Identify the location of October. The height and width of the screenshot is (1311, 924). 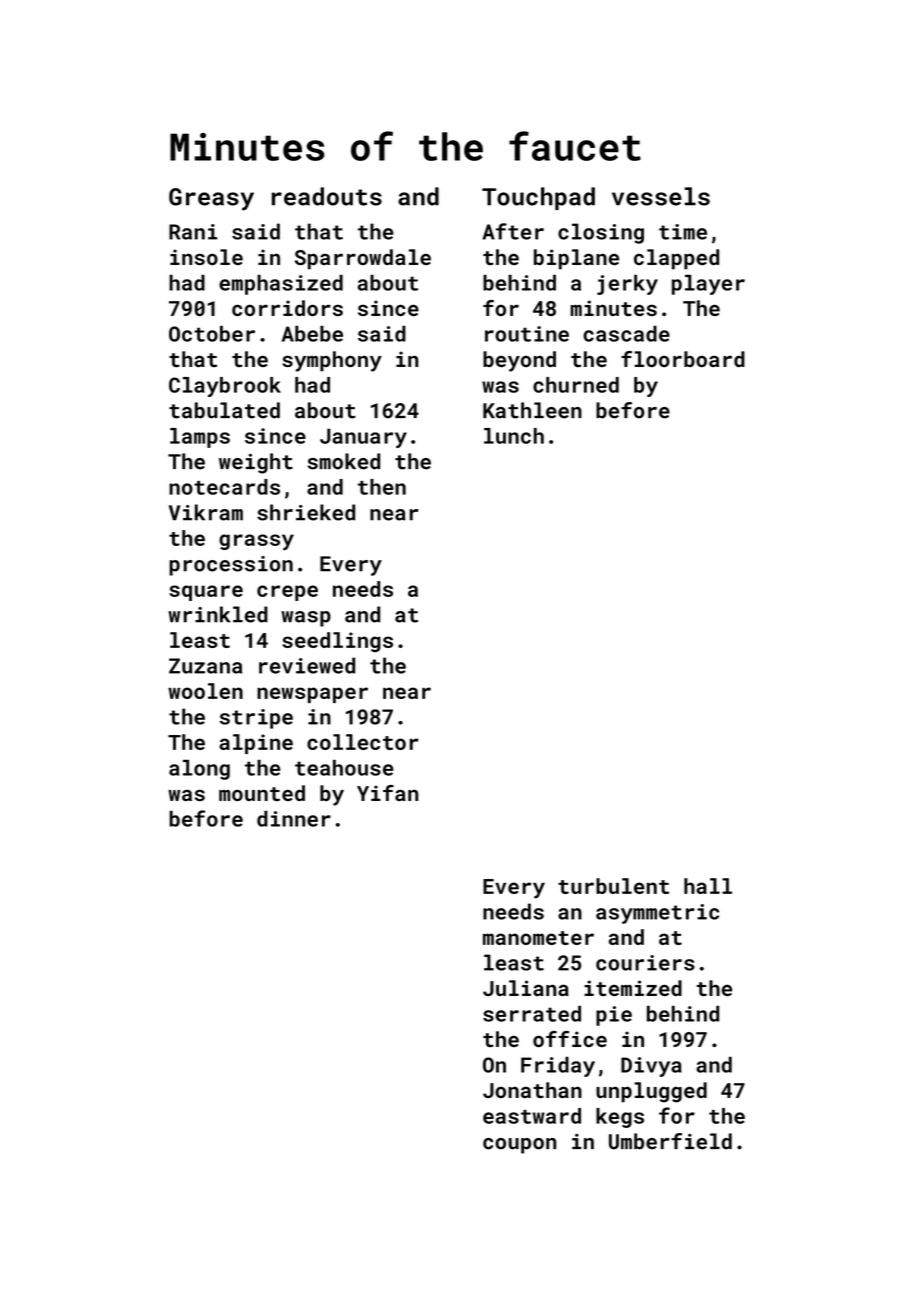
(212, 334).
